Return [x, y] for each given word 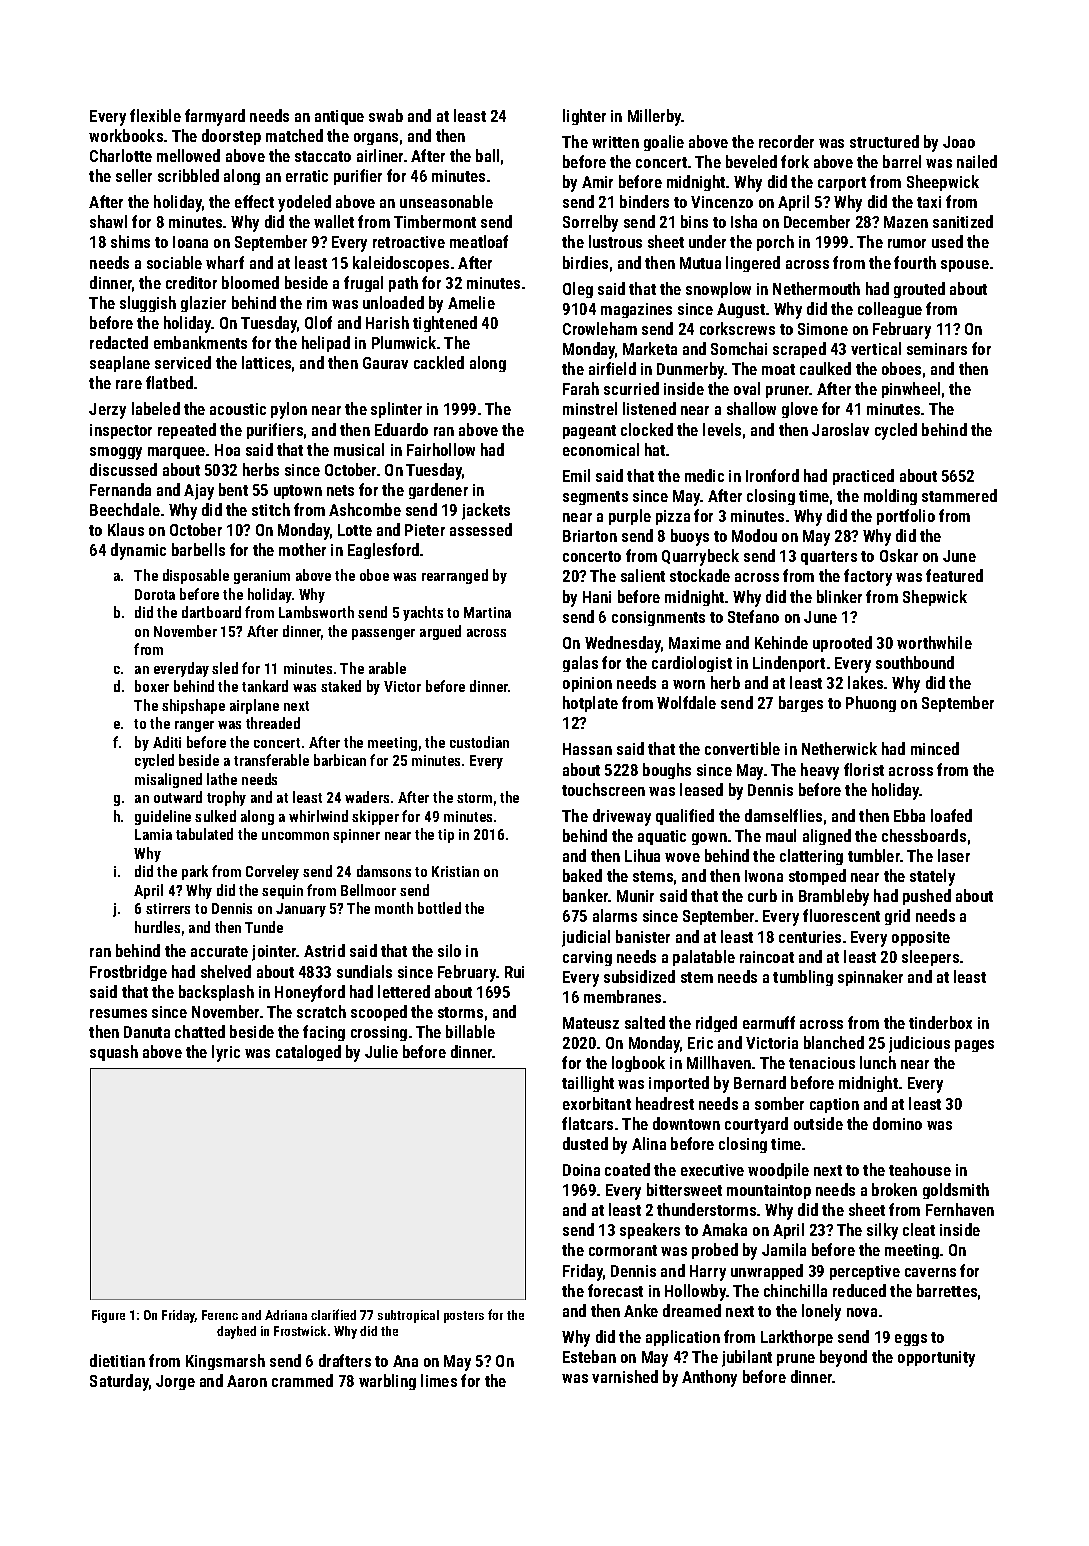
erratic [307, 176]
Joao [959, 142]
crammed [302, 1380]
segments [595, 498]
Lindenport [789, 664]
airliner [380, 155]
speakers [650, 1231]
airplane [254, 706]
